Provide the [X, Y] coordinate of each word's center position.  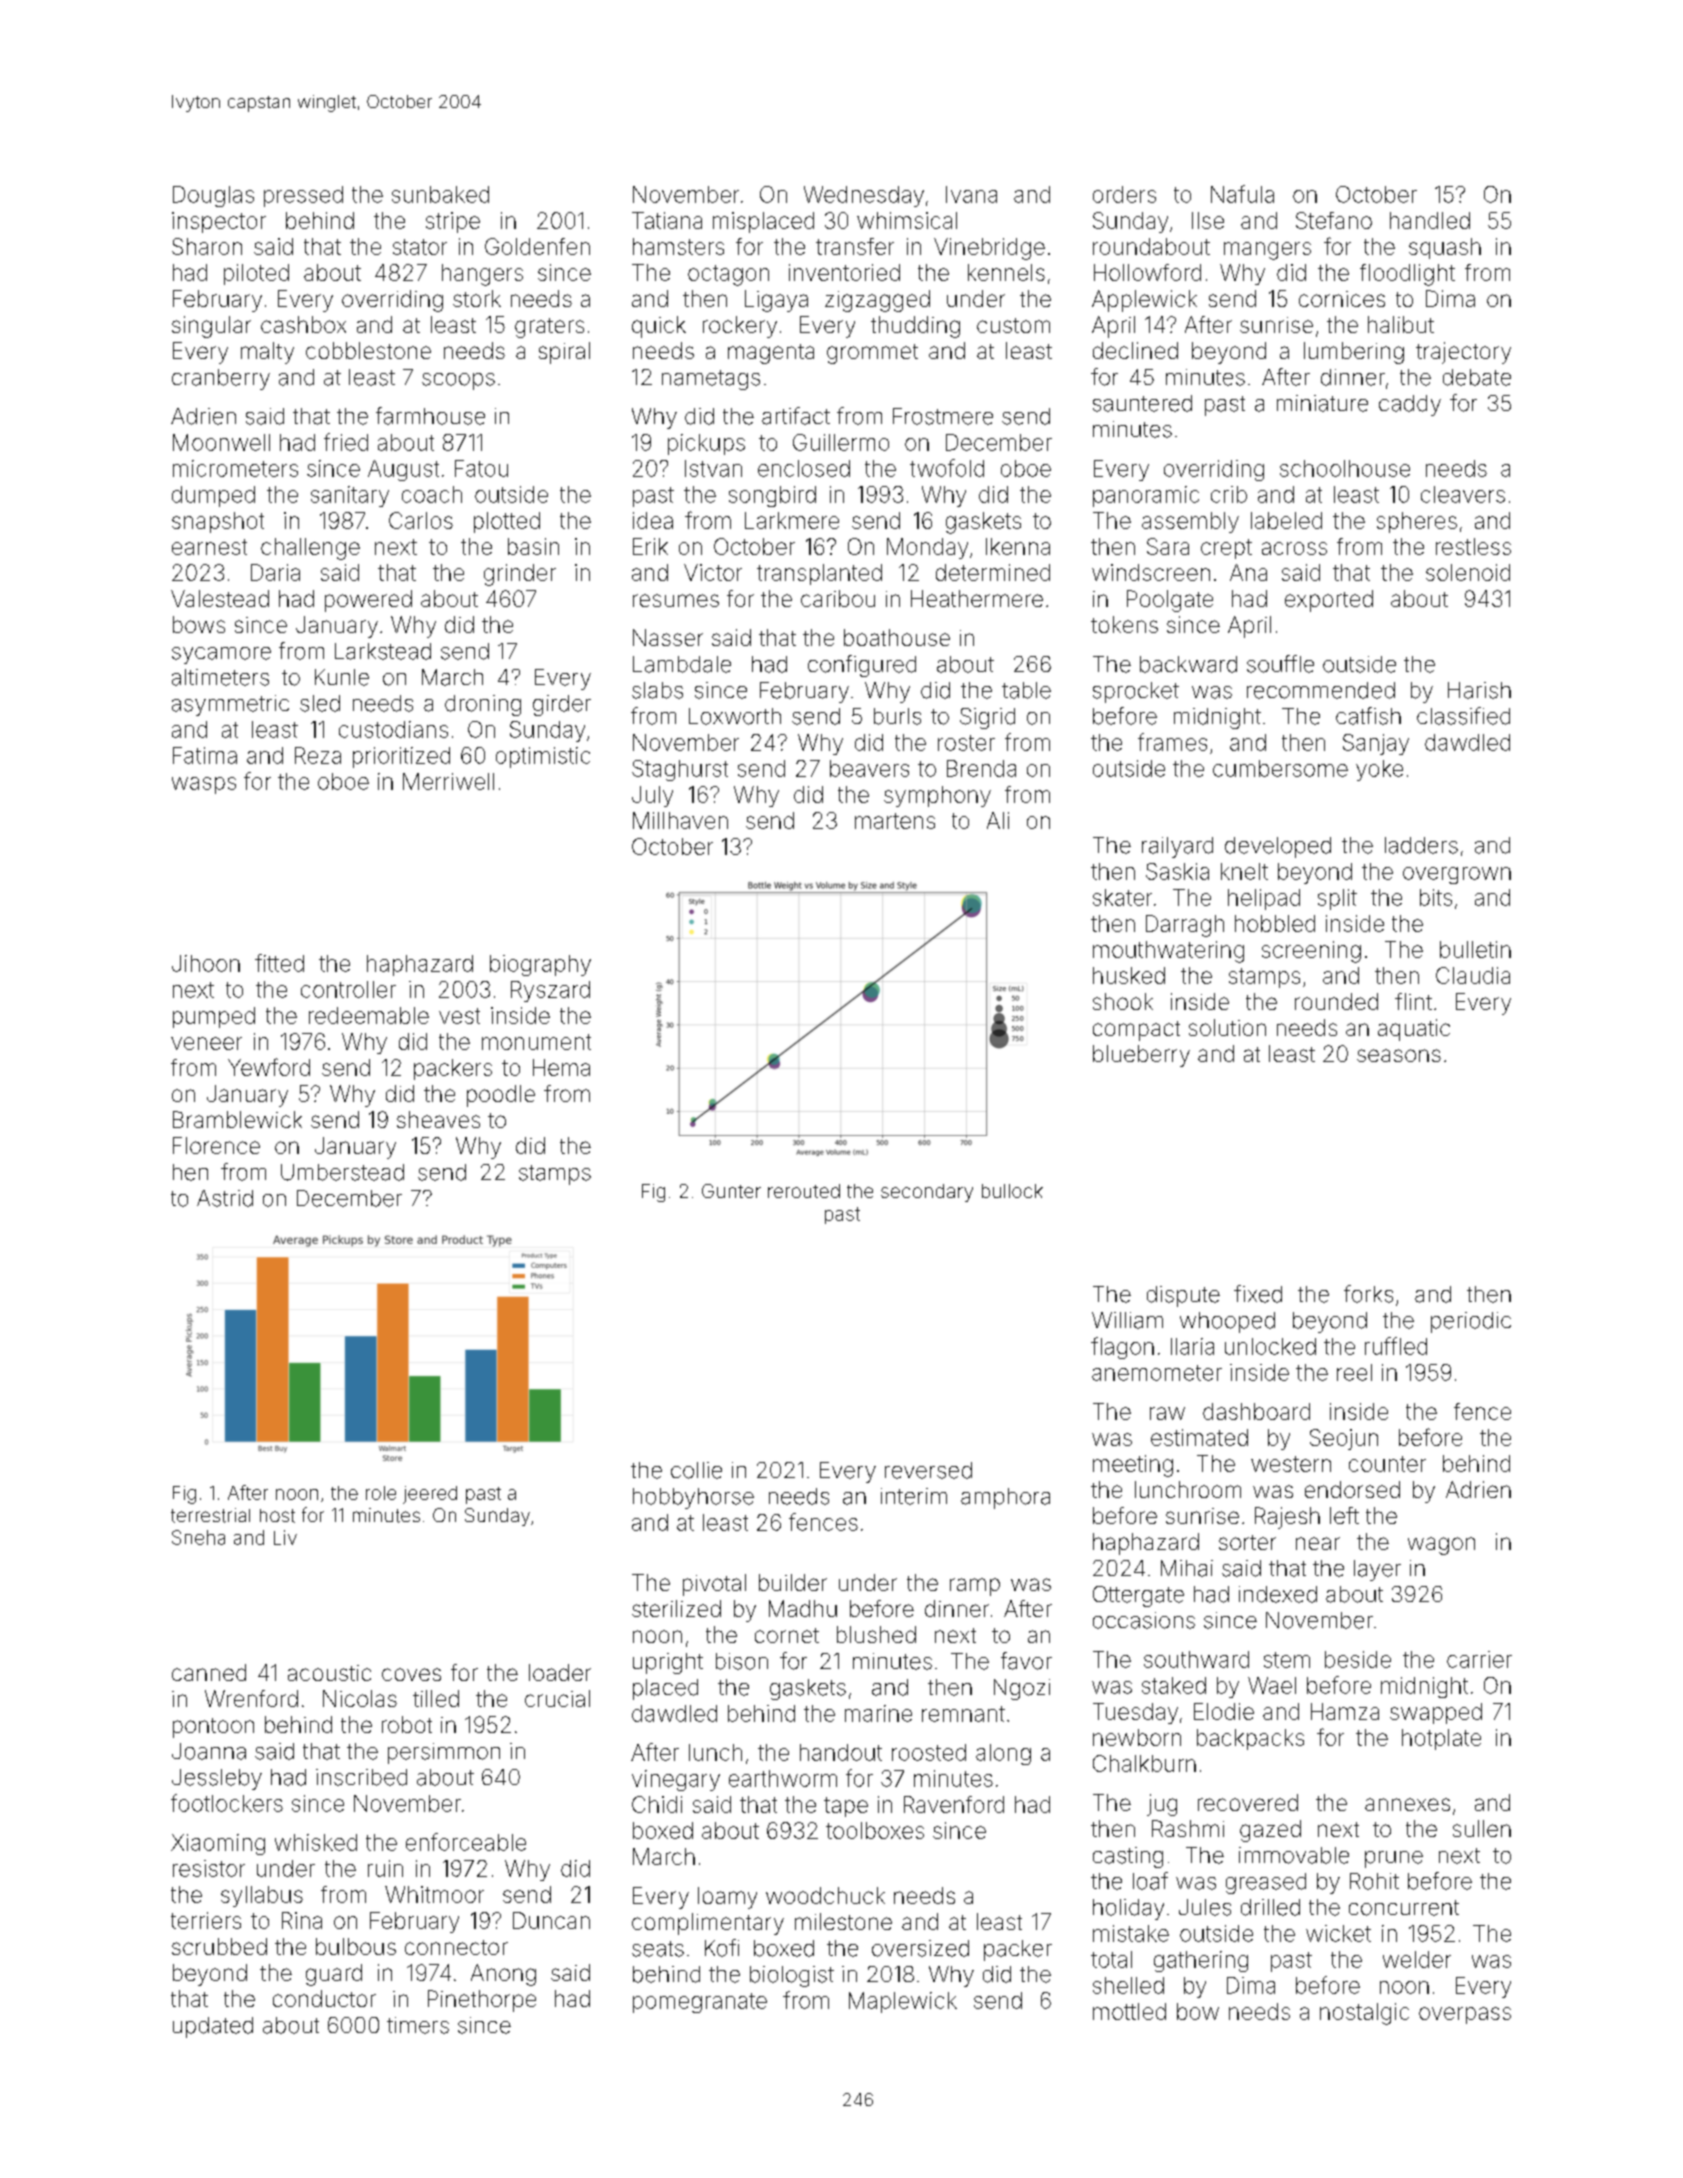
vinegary [676, 1780]
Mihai [1187, 1568]
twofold [947, 468]
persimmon [444, 1753]
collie [696, 1470]
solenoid [1468, 572]
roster [966, 743]
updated [213, 2027]
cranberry [221, 379]
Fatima [205, 755]
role [381, 1493]
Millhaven [680, 820]
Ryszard [550, 991]
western [1291, 1464]
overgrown [1457, 875]
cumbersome [1280, 768]
